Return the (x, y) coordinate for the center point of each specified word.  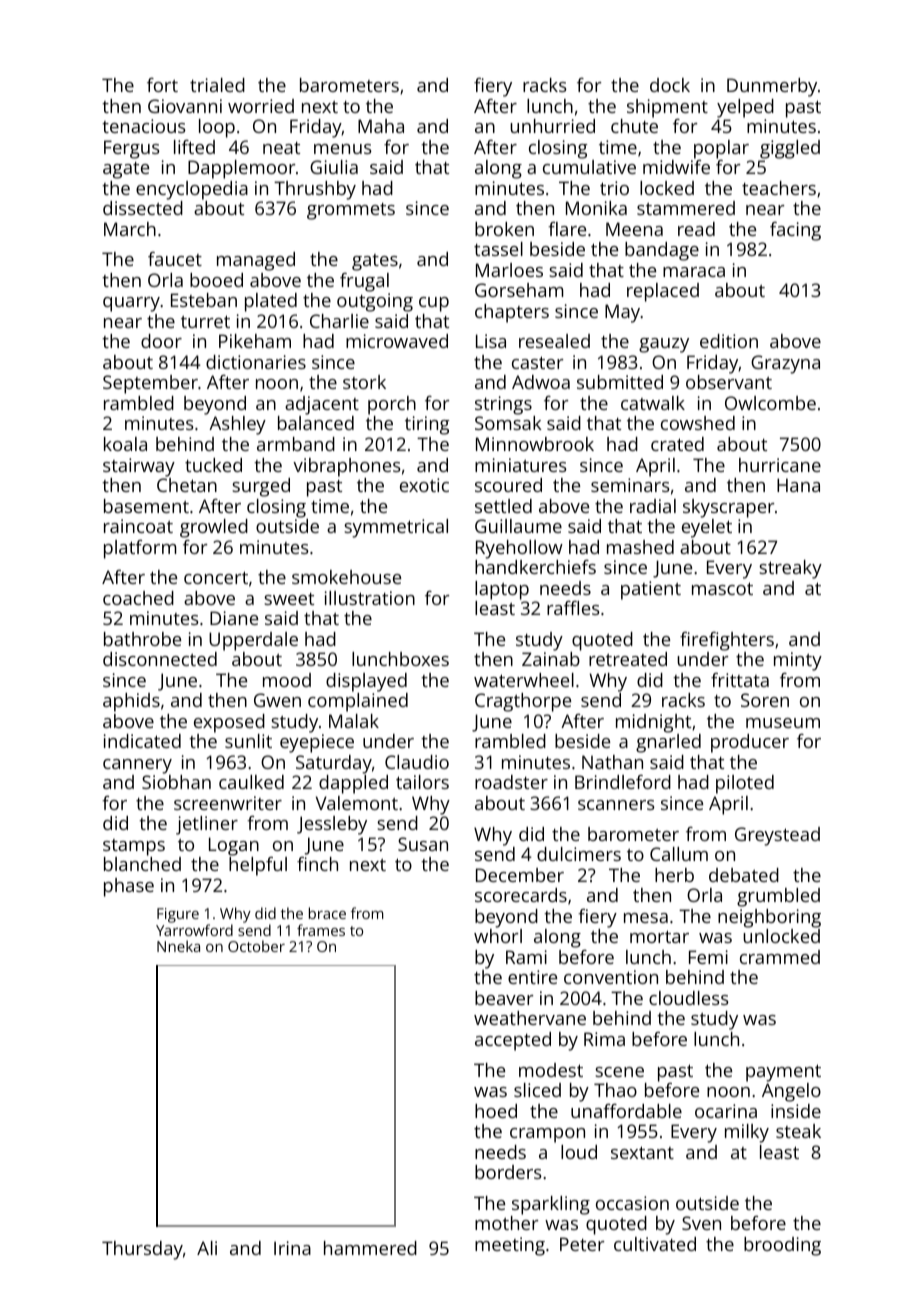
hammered (370, 1248)
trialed (217, 85)
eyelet (707, 528)
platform (140, 549)
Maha (381, 126)
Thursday (142, 1250)
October (256, 946)
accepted (513, 1041)
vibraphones (347, 467)
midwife (676, 167)
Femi (708, 957)
